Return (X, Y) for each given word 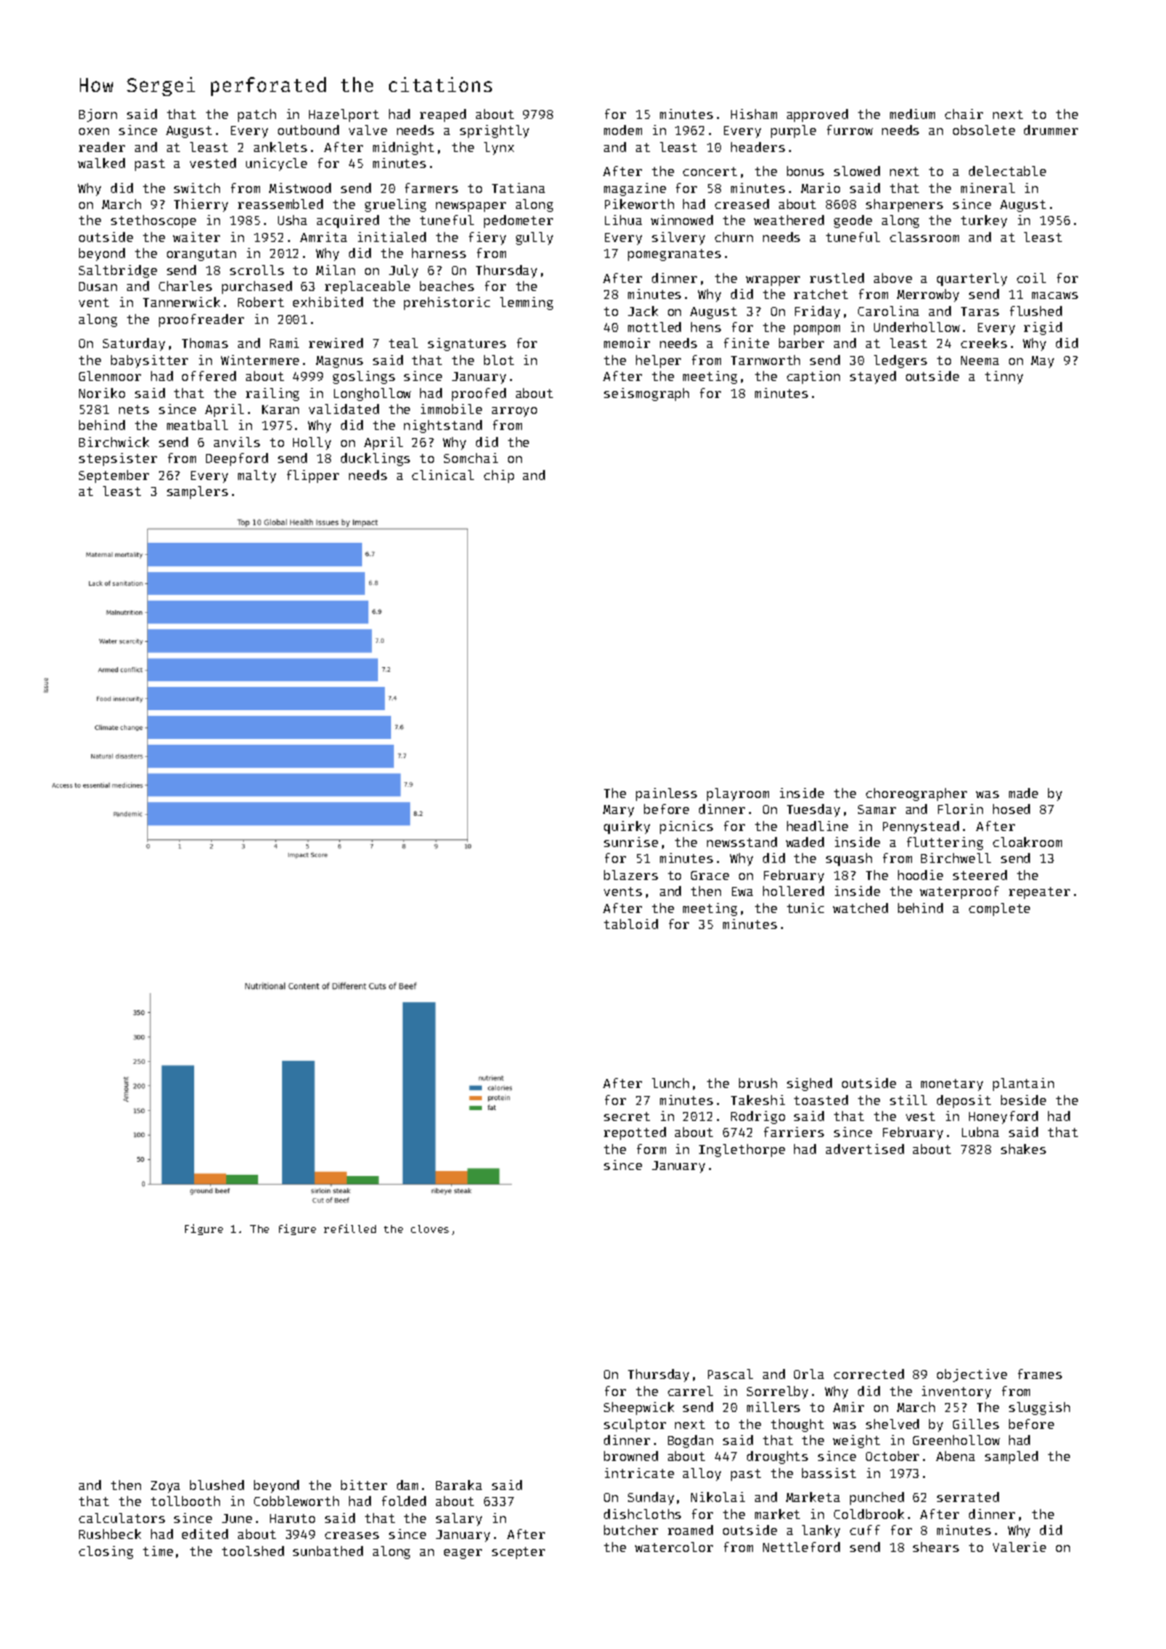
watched (860, 908)
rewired (336, 343)
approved (817, 115)
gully (534, 238)
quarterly (972, 279)
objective (972, 1375)
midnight (403, 148)
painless (666, 794)
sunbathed (328, 1551)
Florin (960, 809)
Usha (292, 220)
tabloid (631, 924)
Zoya (165, 1487)
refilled (350, 1228)
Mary (618, 811)
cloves (430, 1229)
